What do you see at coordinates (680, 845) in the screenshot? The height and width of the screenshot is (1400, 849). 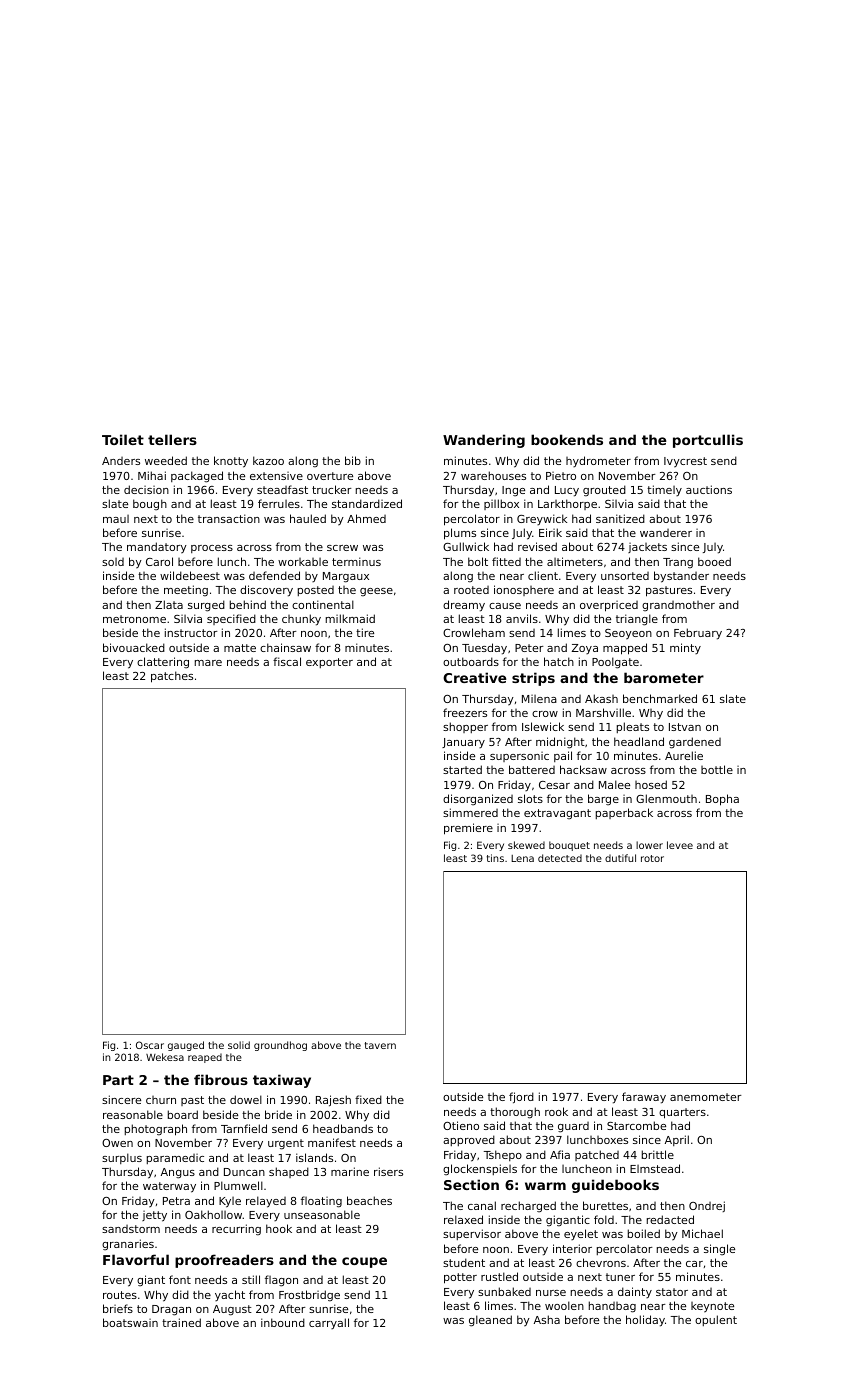 I see `levee` at bounding box center [680, 845].
